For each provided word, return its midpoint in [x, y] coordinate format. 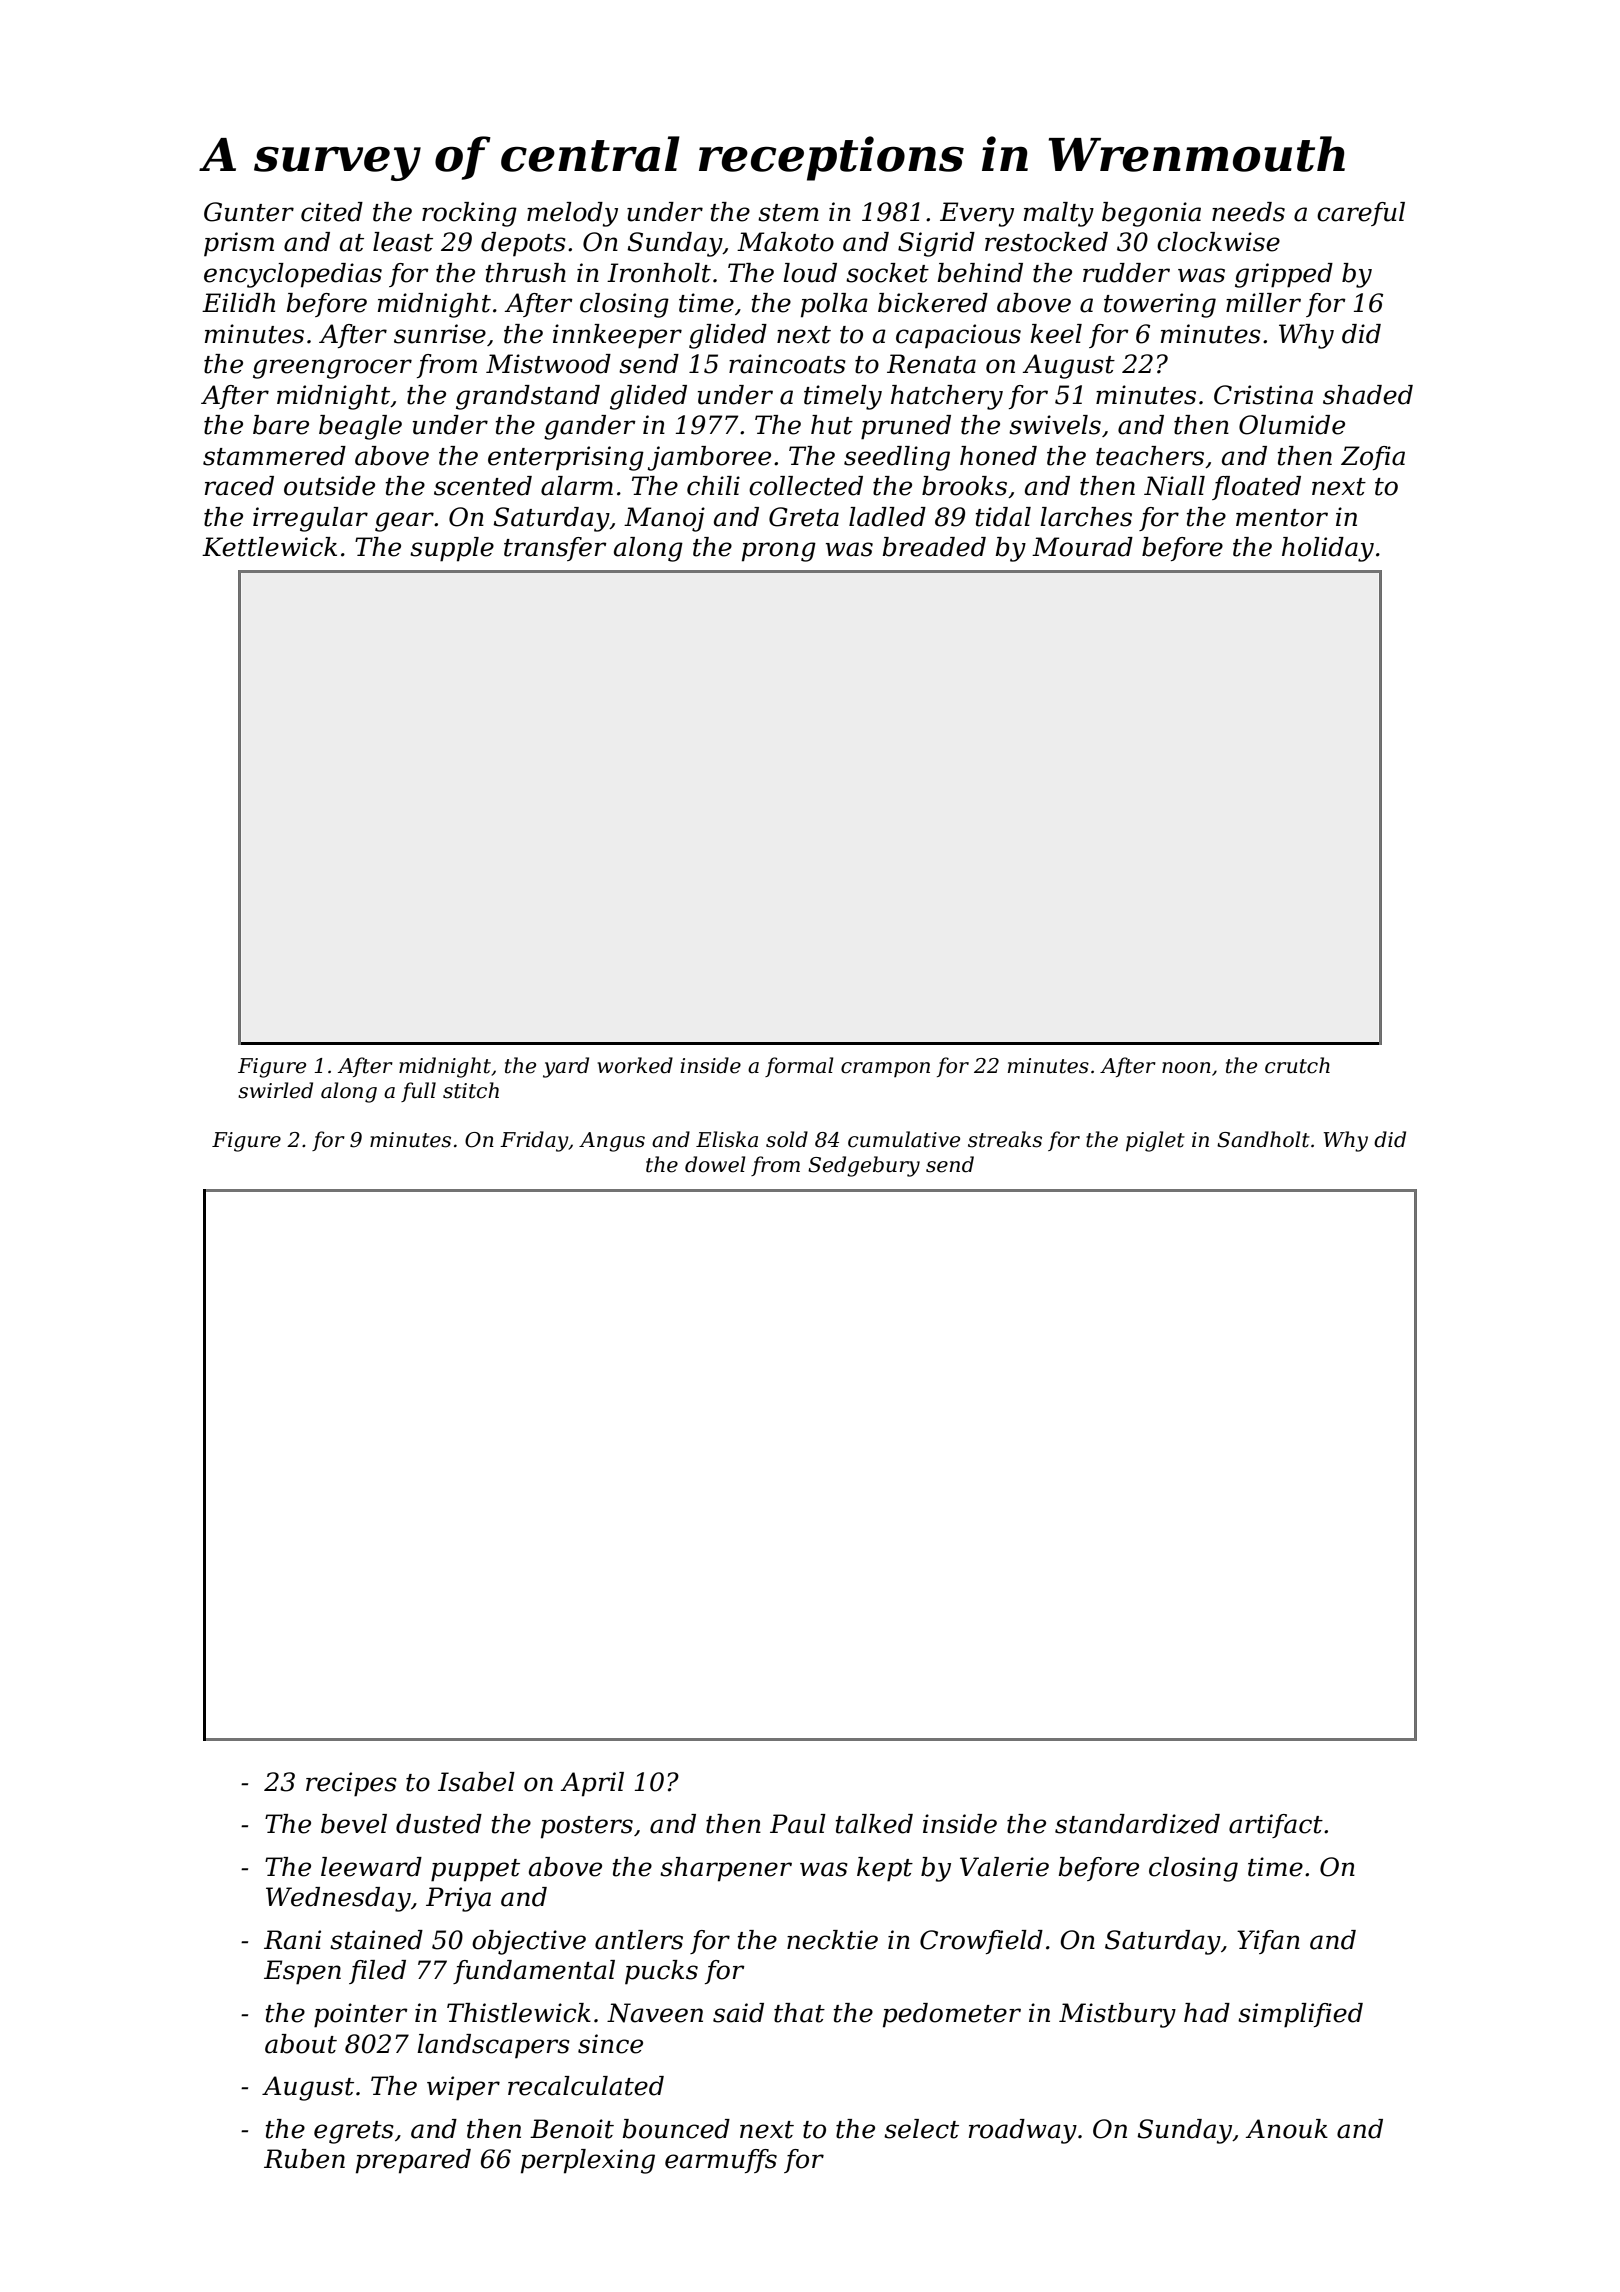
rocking [469, 214]
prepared [413, 2161]
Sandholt [1263, 1139]
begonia [1151, 214]
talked [874, 1824]
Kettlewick [269, 547]
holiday [1328, 549]
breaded [934, 547]
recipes [351, 1784]
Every [977, 214]
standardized [1137, 1824]
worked [635, 1065]
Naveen [655, 2013]
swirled [275, 1090]
